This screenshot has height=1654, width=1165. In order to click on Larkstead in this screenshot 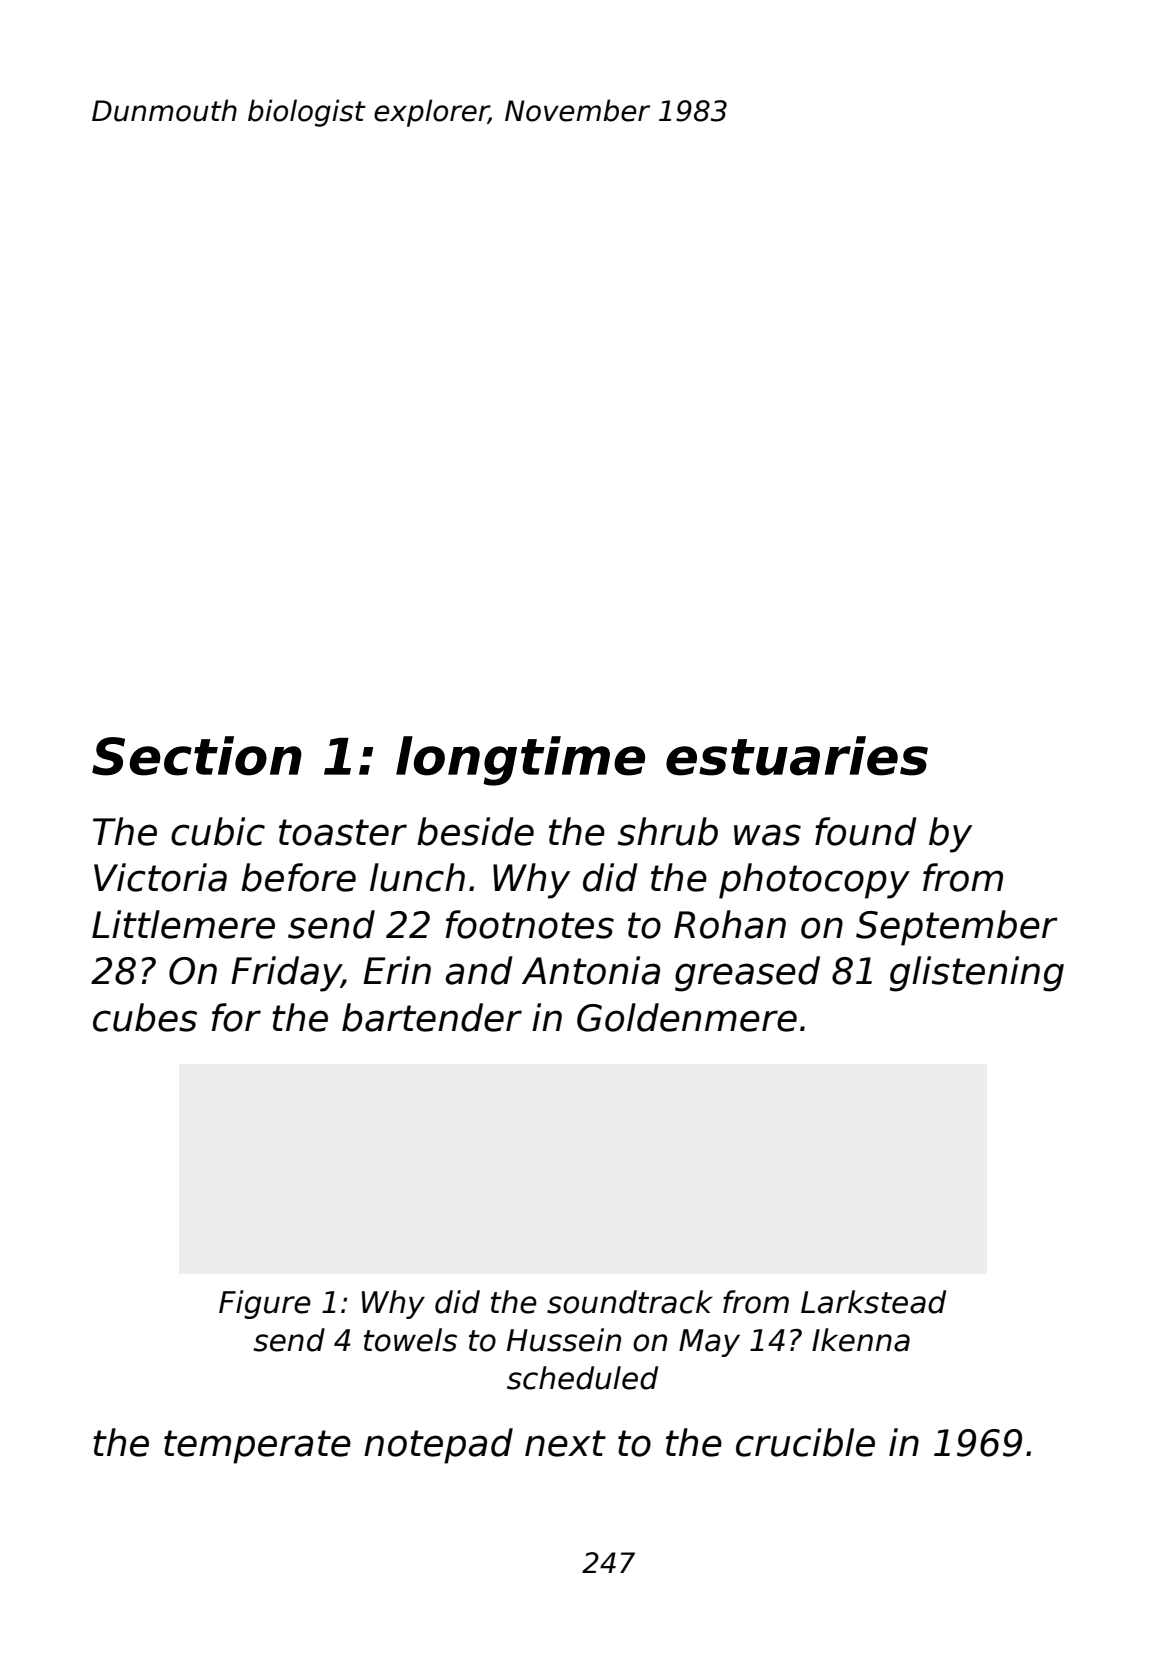, I will do `click(873, 1302)`.
